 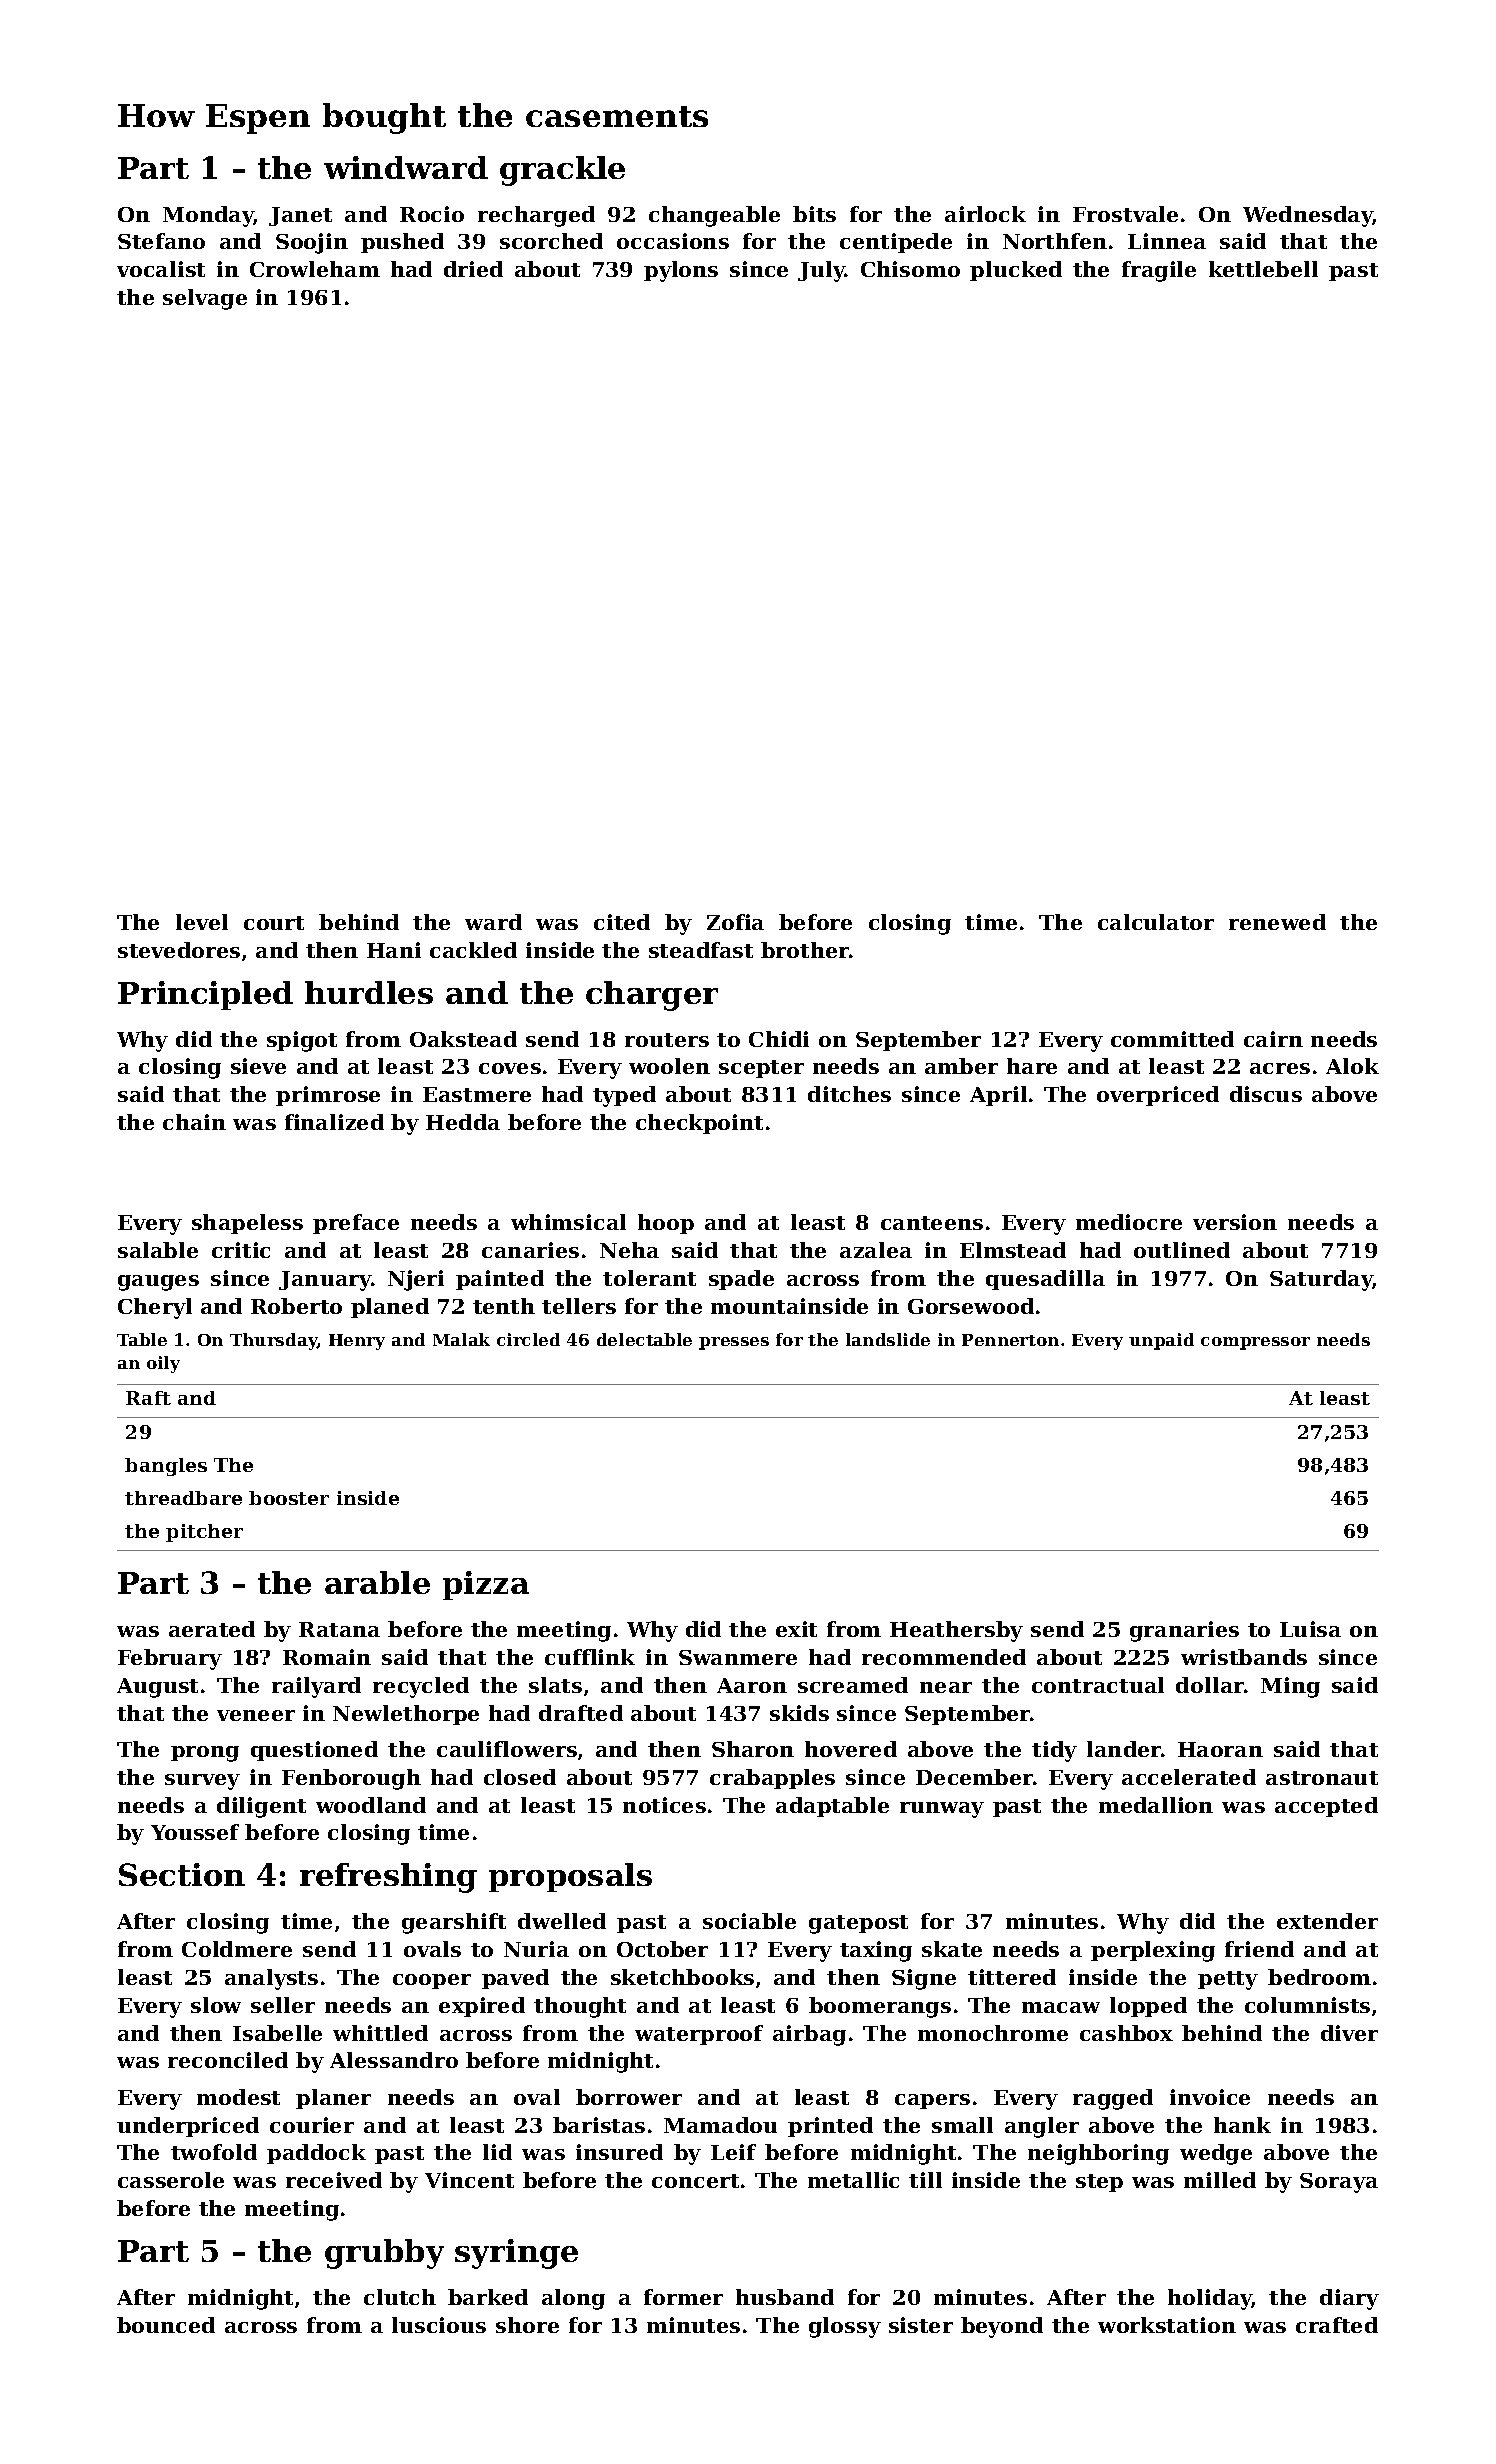 I want to click on granaries, so click(x=1184, y=1631).
